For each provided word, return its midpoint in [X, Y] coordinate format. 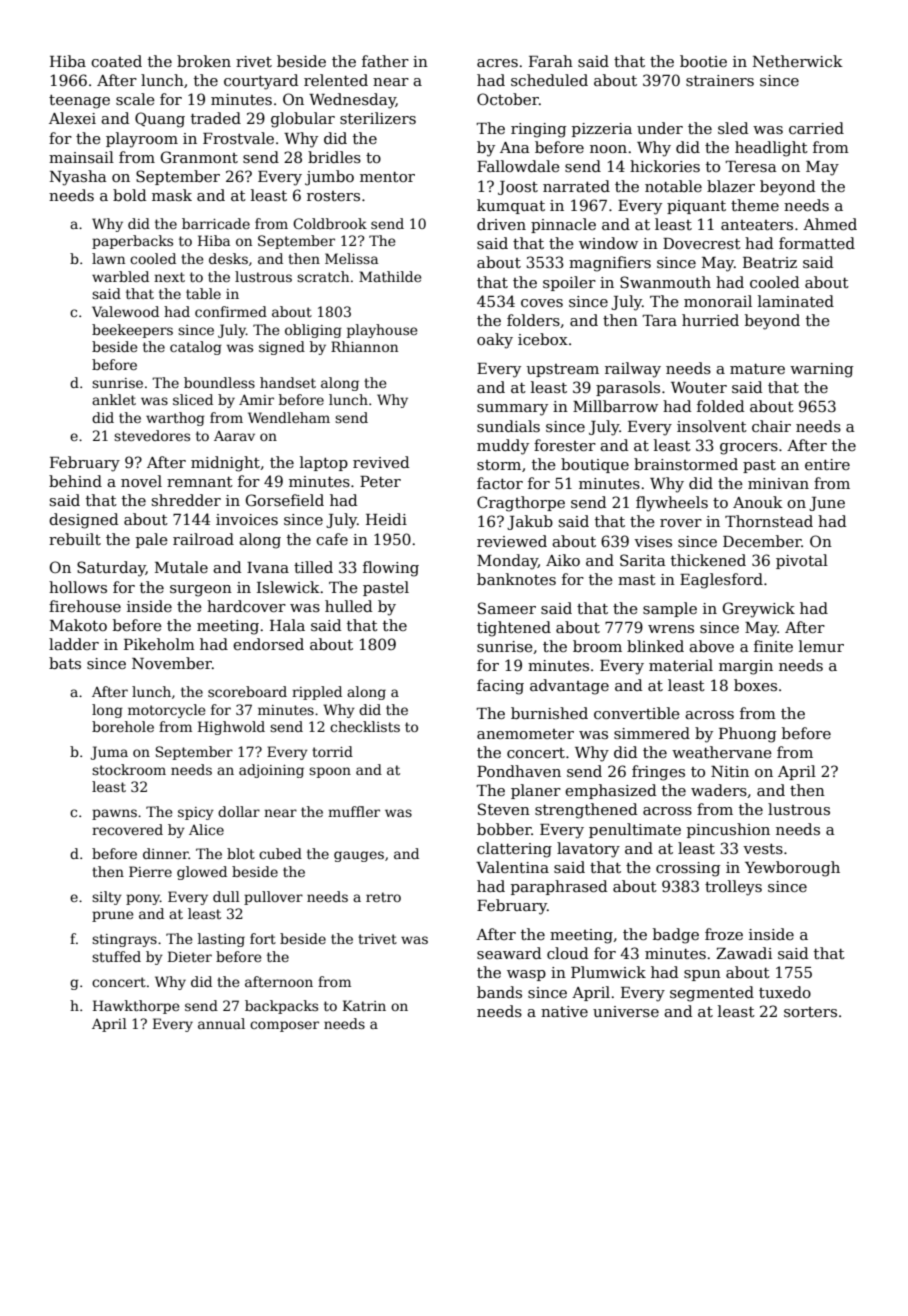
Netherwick [798, 61]
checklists [365, 726]
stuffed [116, 956]
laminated [796, 301]
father [385, 61]
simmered [652, 733]
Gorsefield [285, 500]
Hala [287, 625]
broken [204, 61]
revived [381, 462]
